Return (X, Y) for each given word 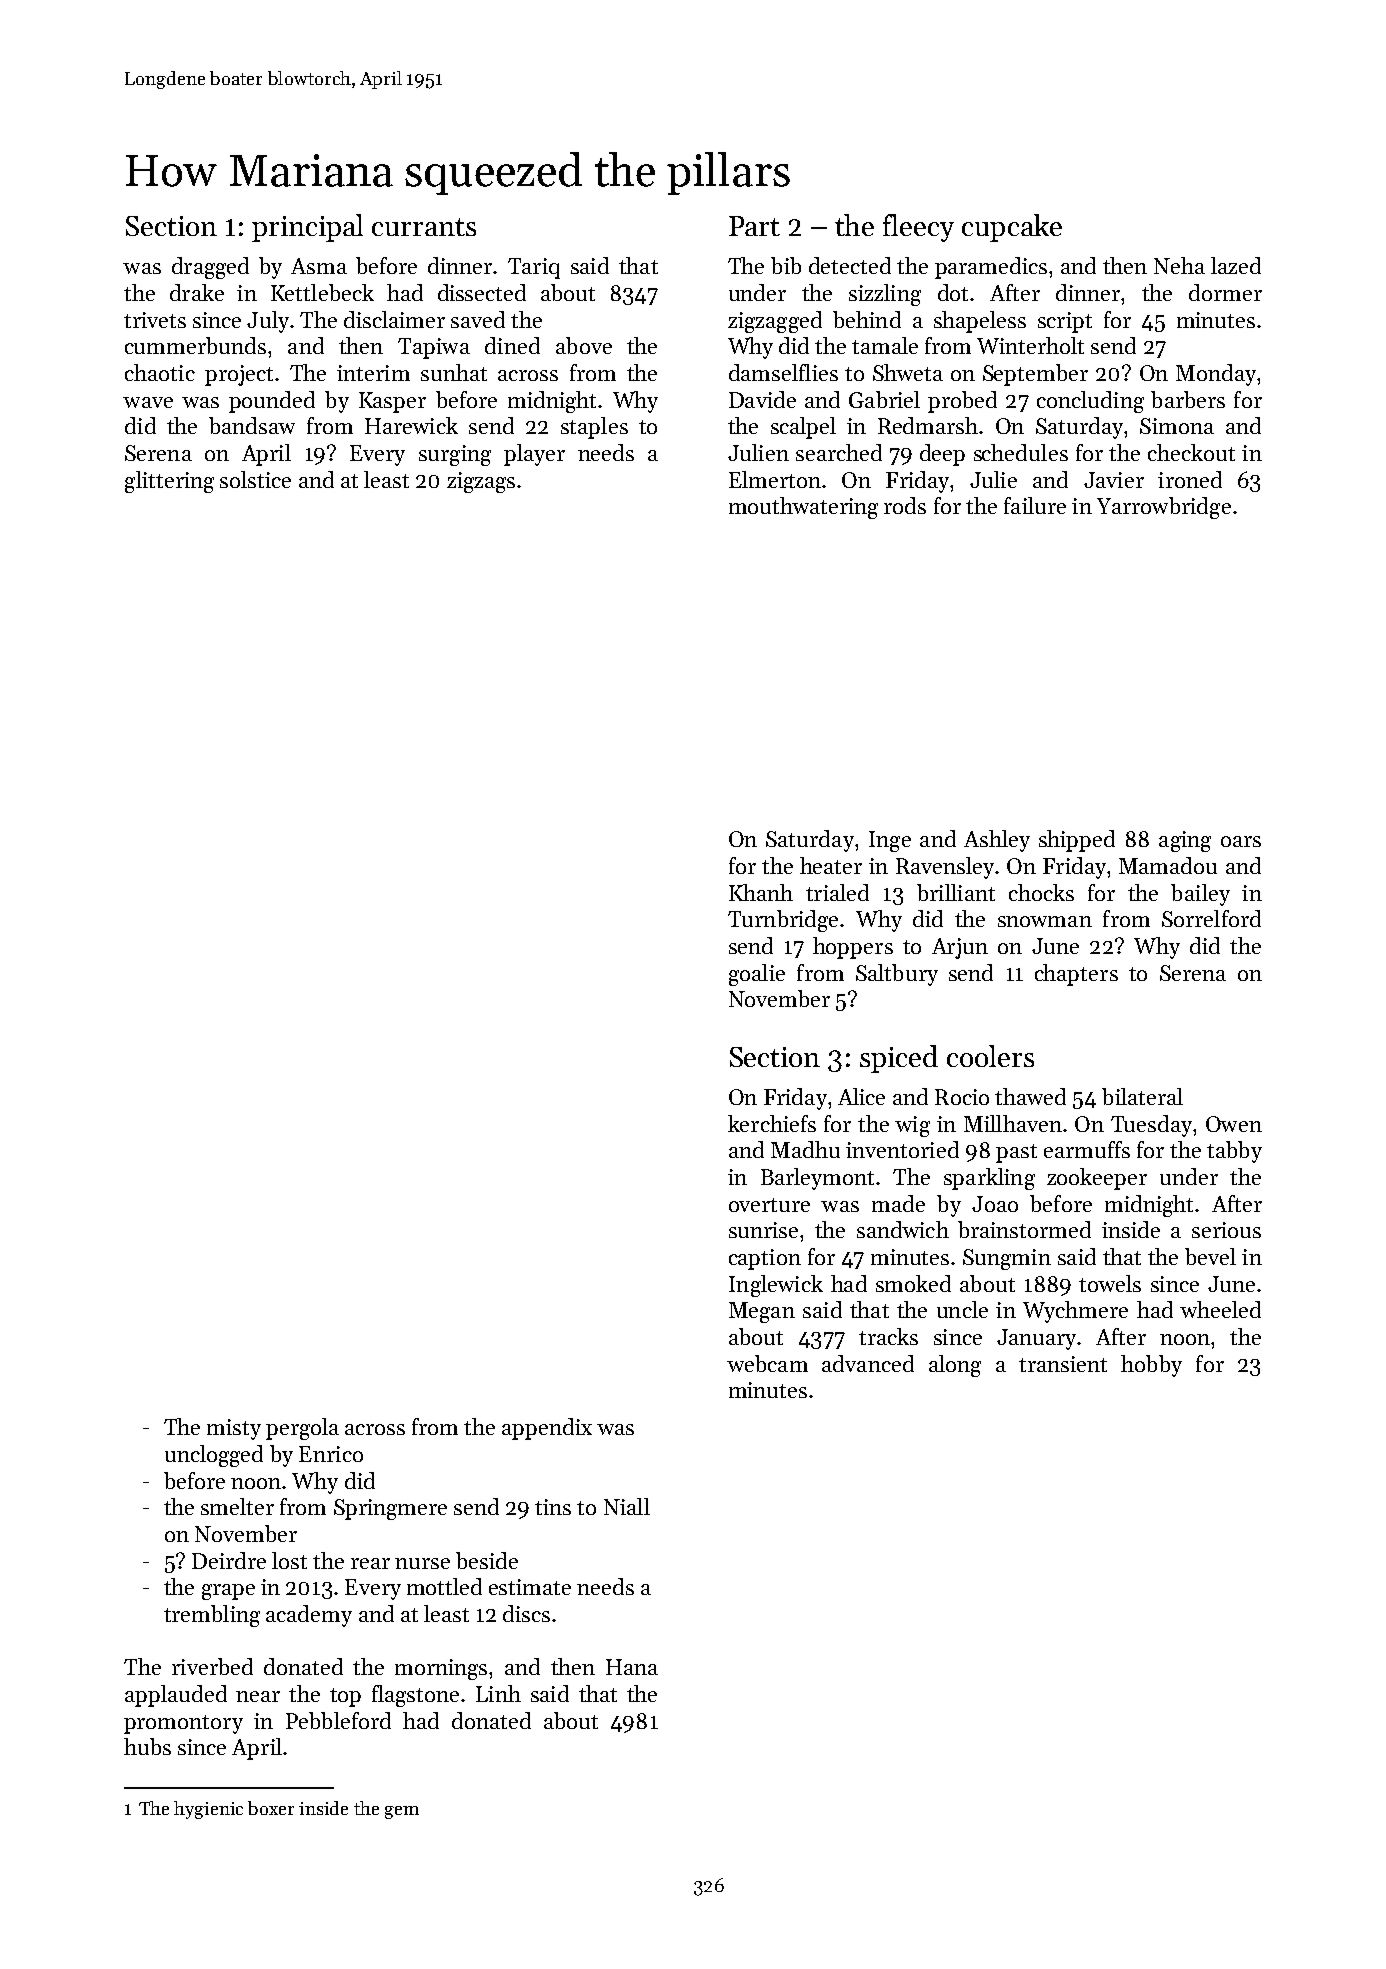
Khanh (761, 892)
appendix (547, 1429)
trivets (155, 320)
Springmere (390, 1509)
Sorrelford (1211, 918)
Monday (1216, 375)
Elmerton (775, 479)
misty (234, 1429)
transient (1063, 1364)
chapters (1076, 975)
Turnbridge (783, 921)
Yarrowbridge (1164, 508)
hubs (147, 1746)
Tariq (534, 268)
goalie (757, 975)
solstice (255, 479)
